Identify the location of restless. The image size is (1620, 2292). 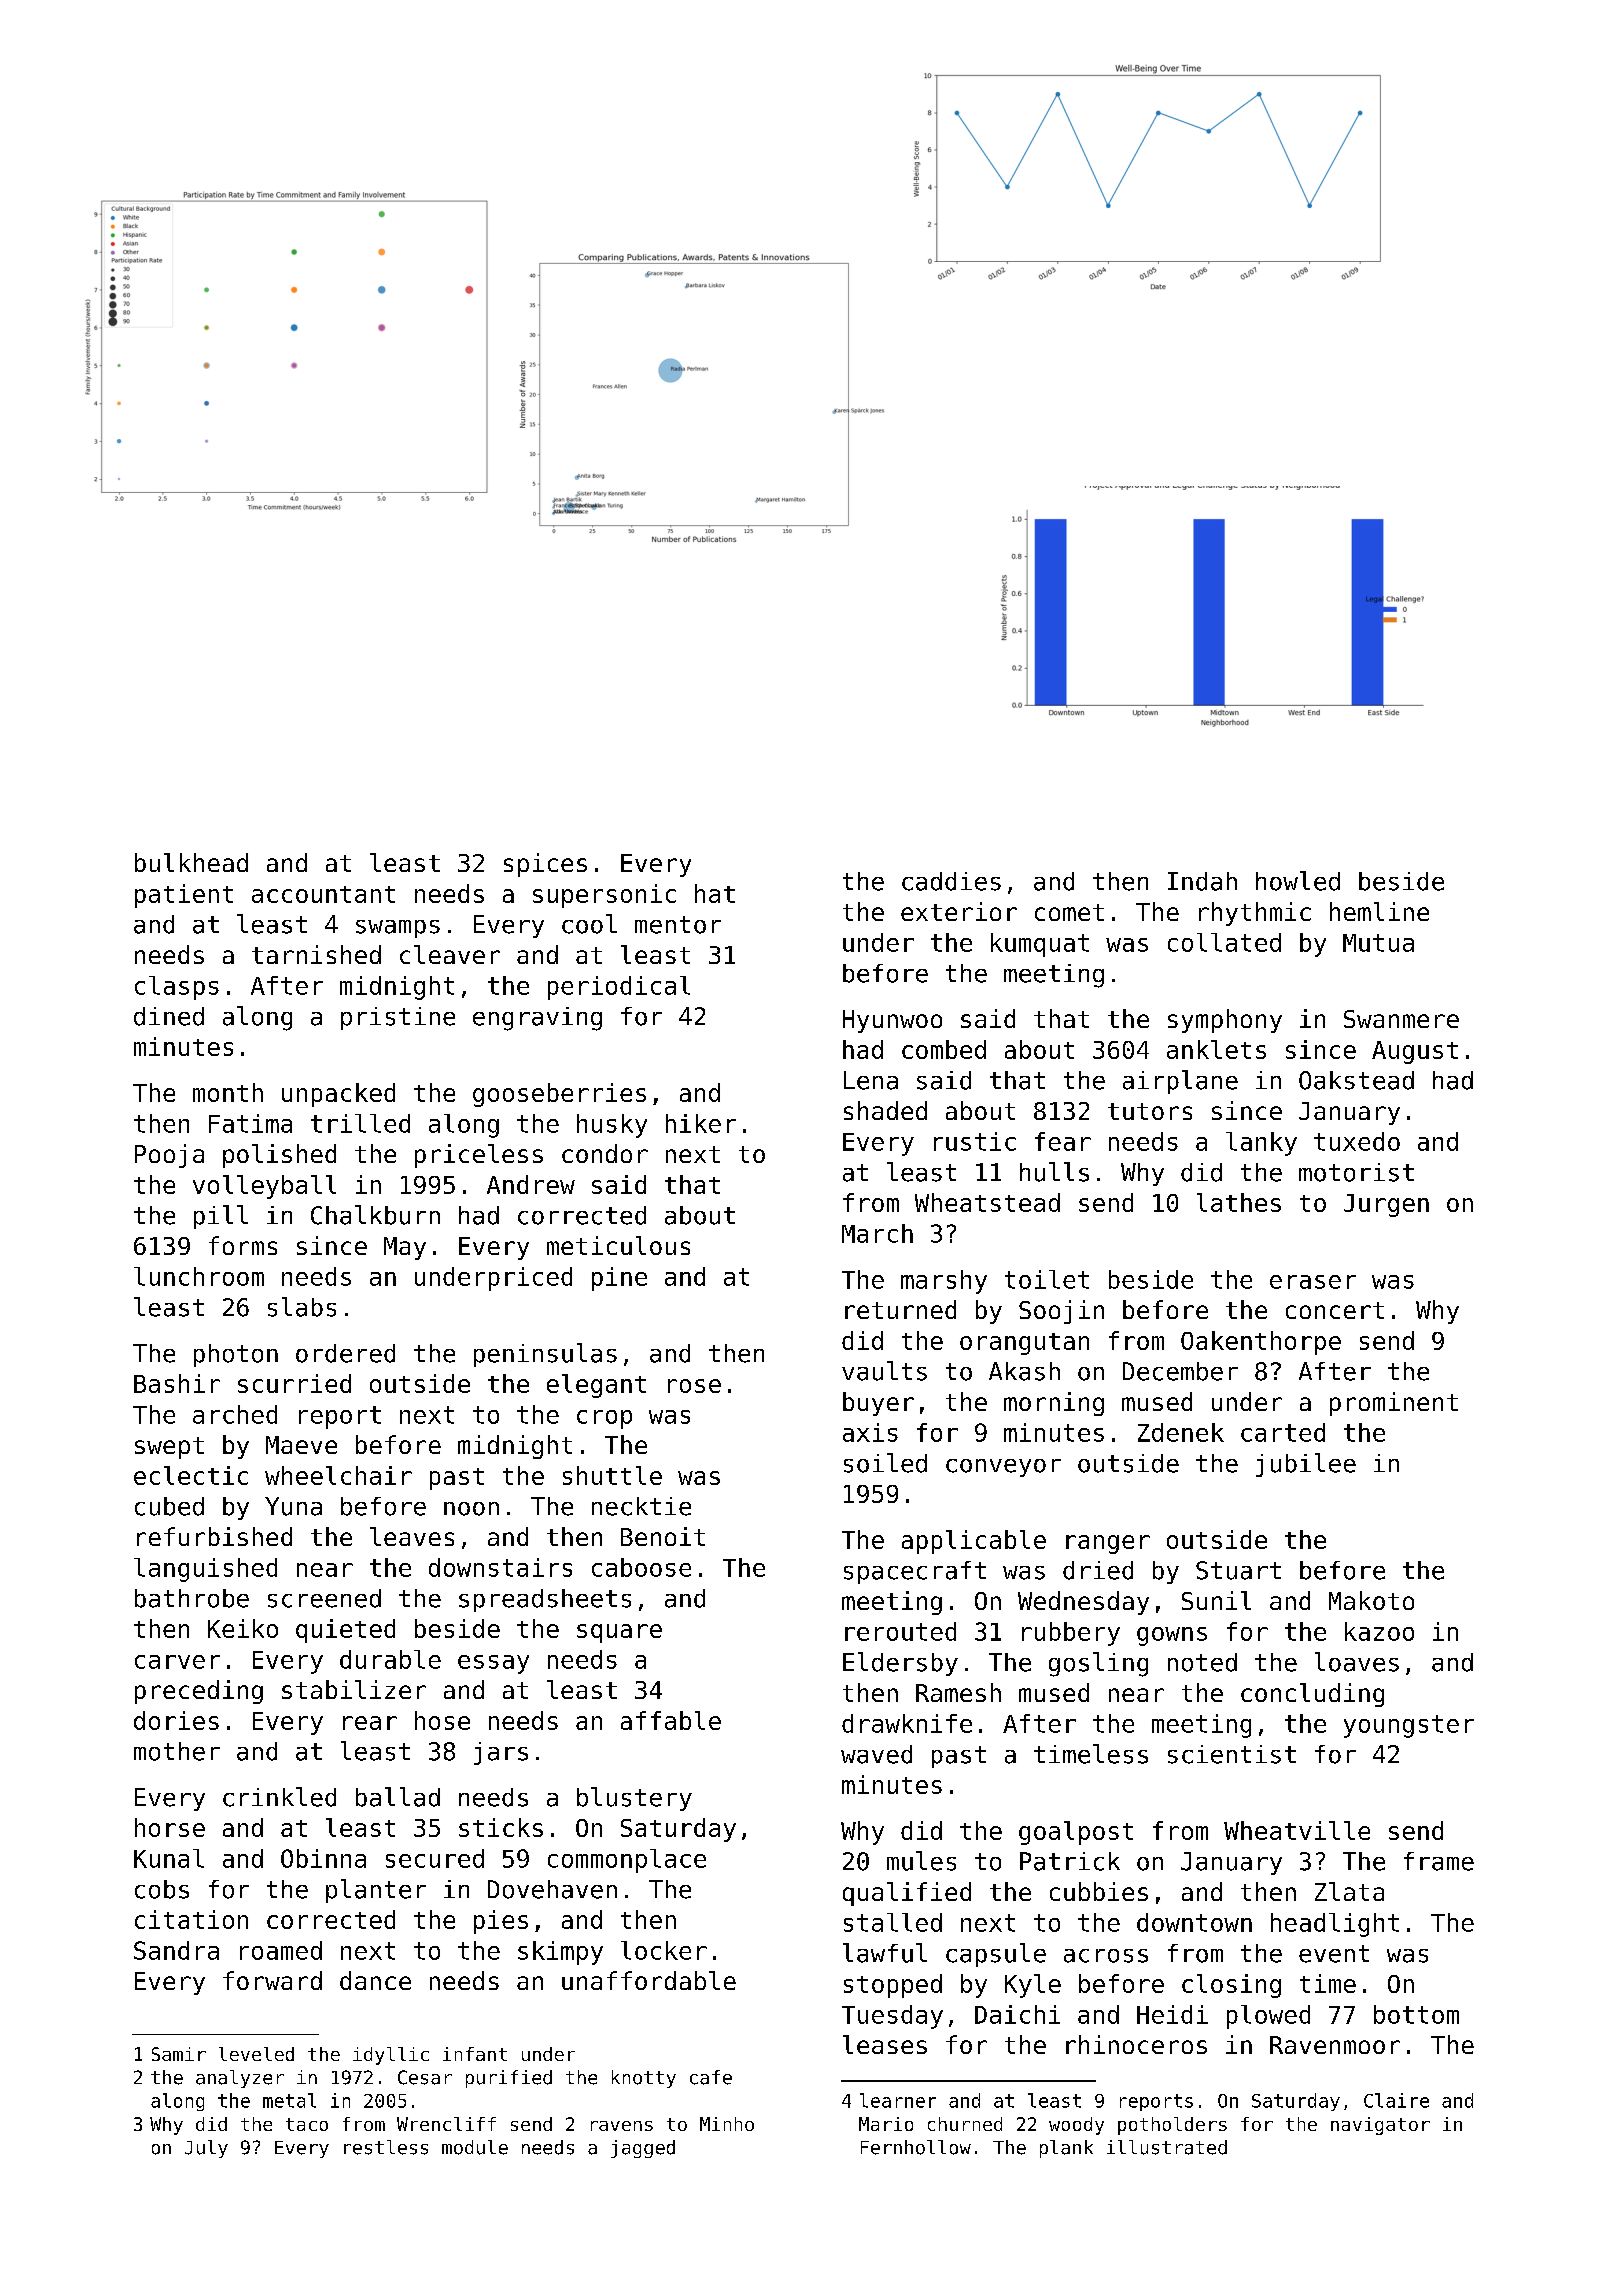
(386, 2147).
